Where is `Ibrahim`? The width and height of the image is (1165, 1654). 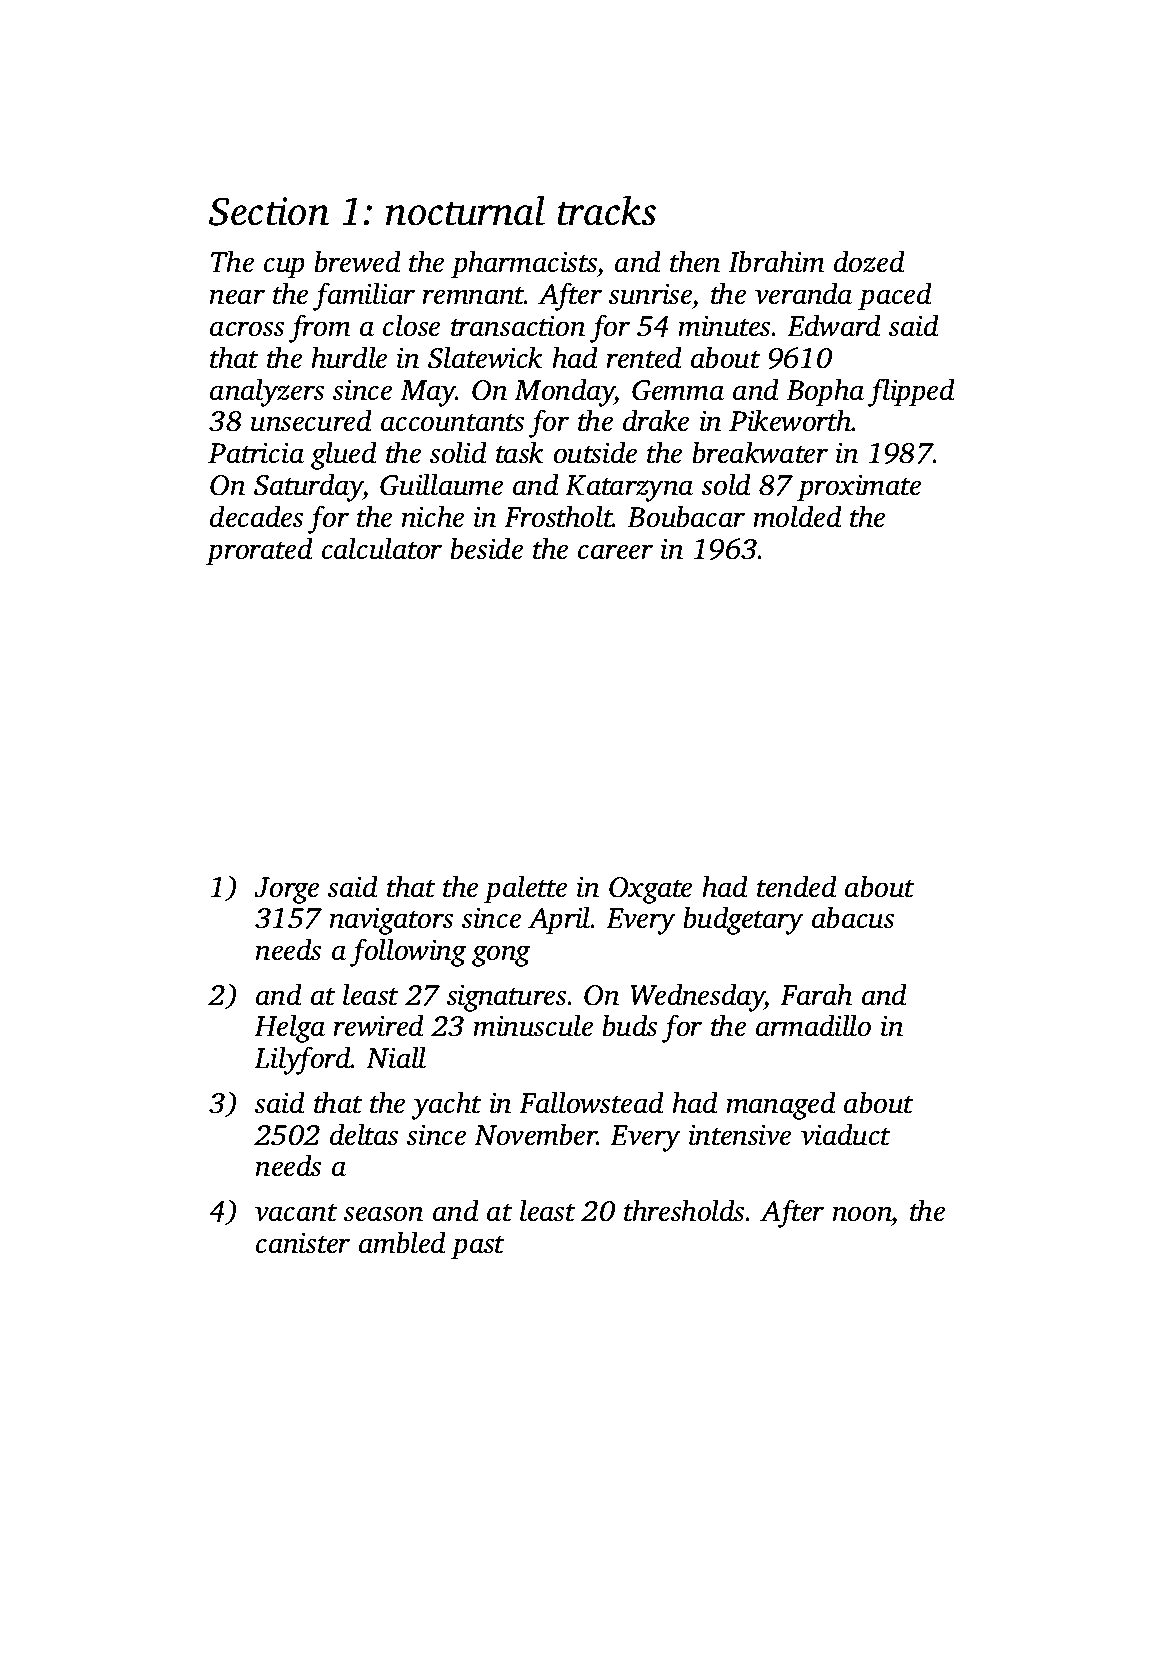
Ibrahim is located at coordinates (776, 261).
